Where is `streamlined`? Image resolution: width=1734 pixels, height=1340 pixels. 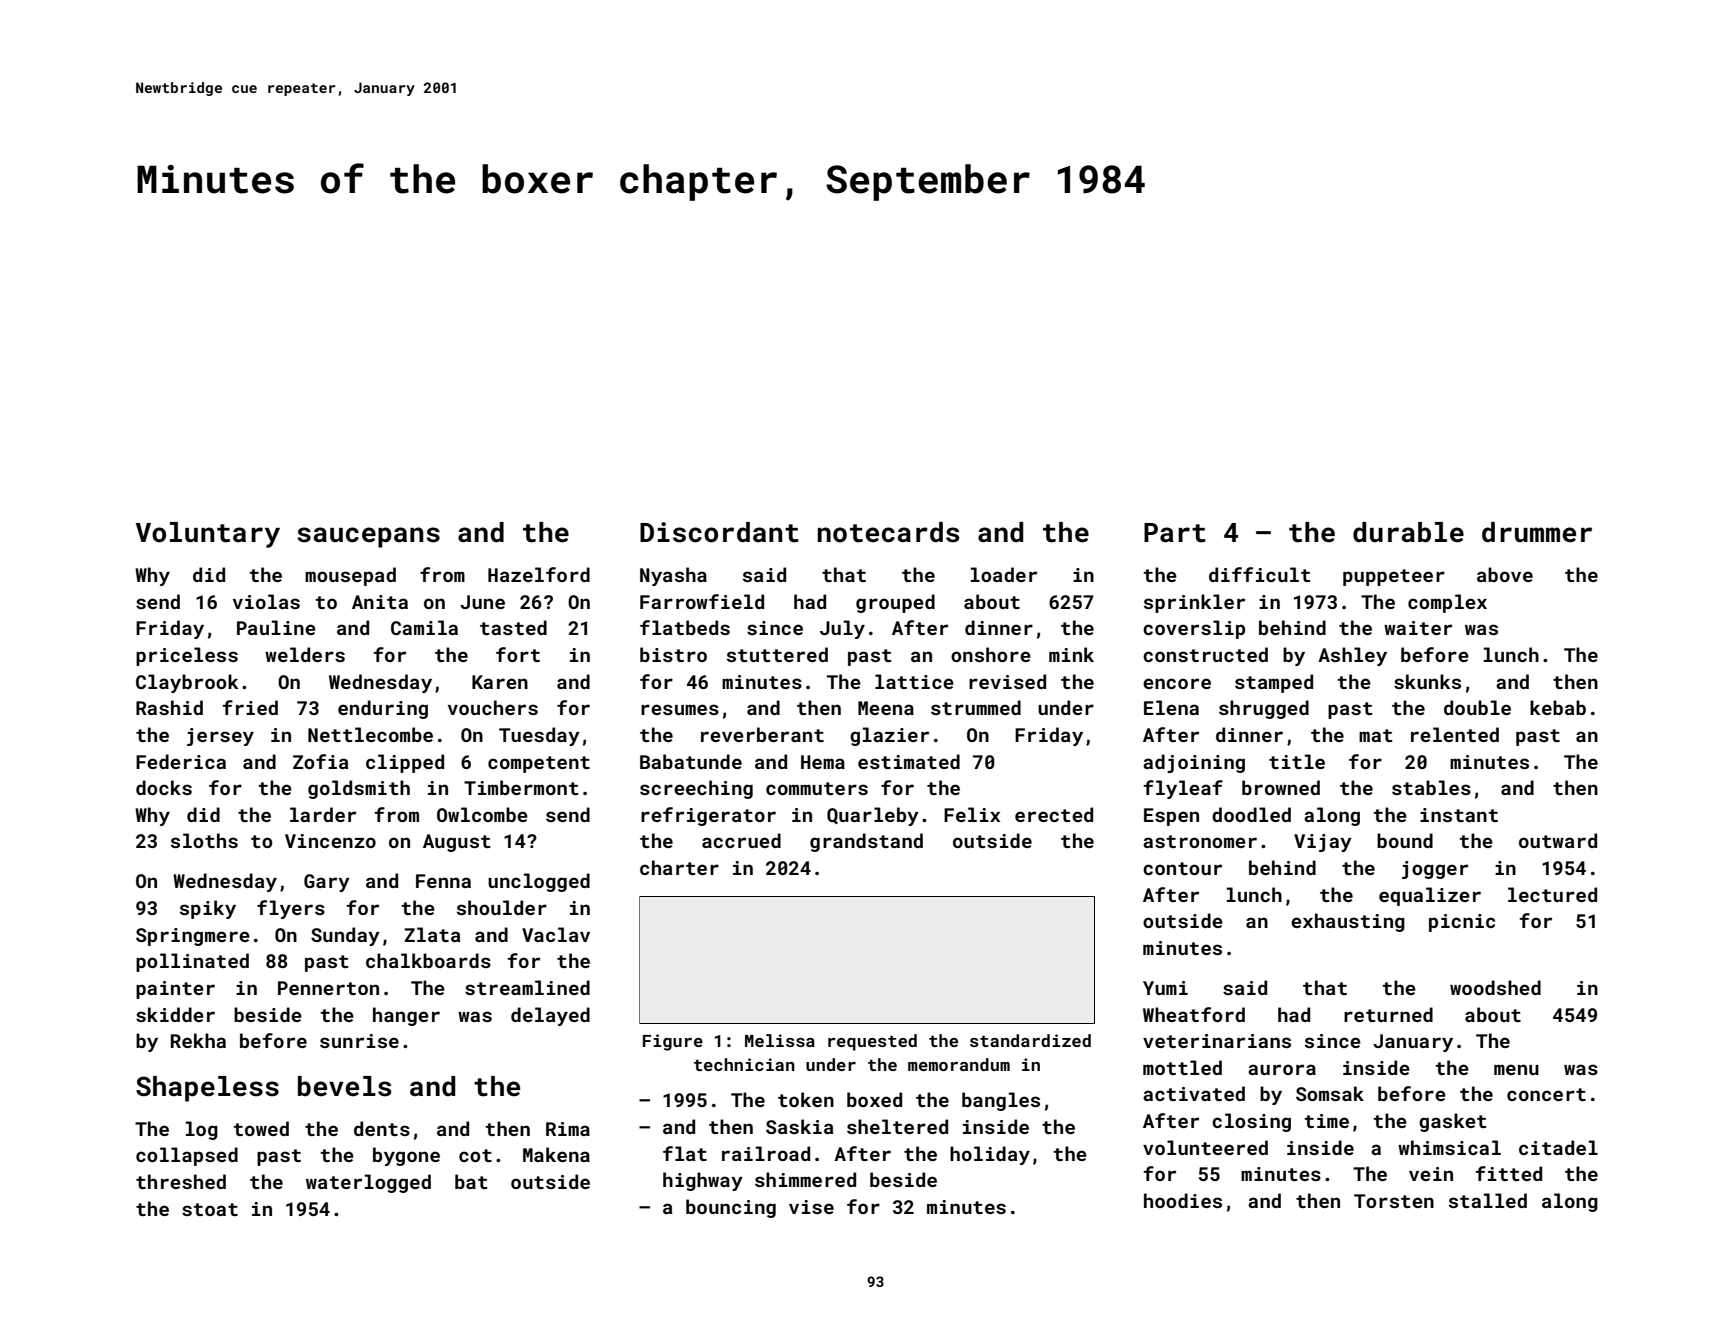
streamlined is located at coordinates (527, 987).
